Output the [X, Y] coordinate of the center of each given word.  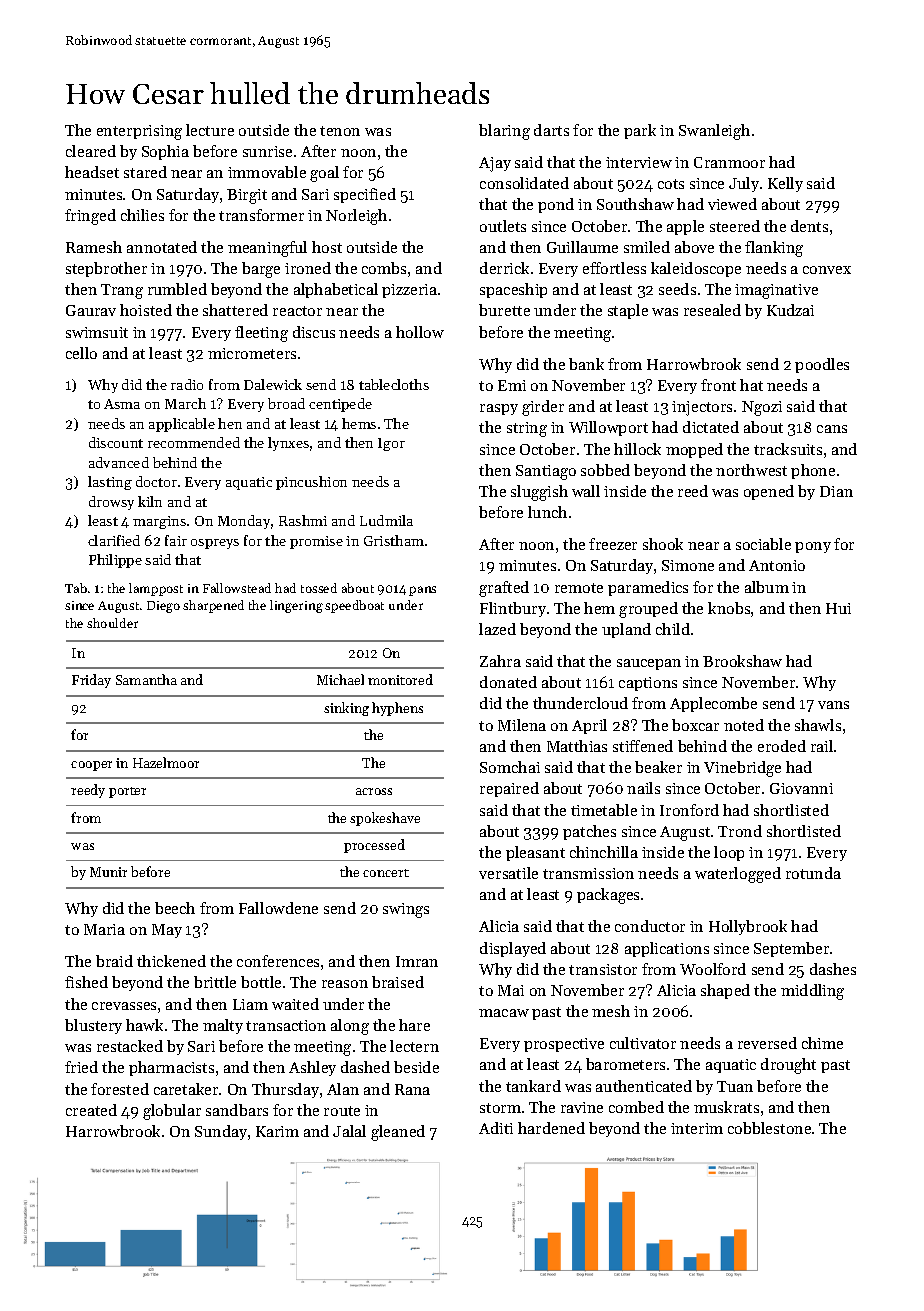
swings [406, 910]
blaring [504, 132]
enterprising [139, 132]
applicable [182, 425]
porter [127, 792]
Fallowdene [278, 908]
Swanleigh [714, 132]
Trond [740, 831]
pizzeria [409, 291]
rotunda [813, 873]
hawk [144, 1025]
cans [832, 429]
